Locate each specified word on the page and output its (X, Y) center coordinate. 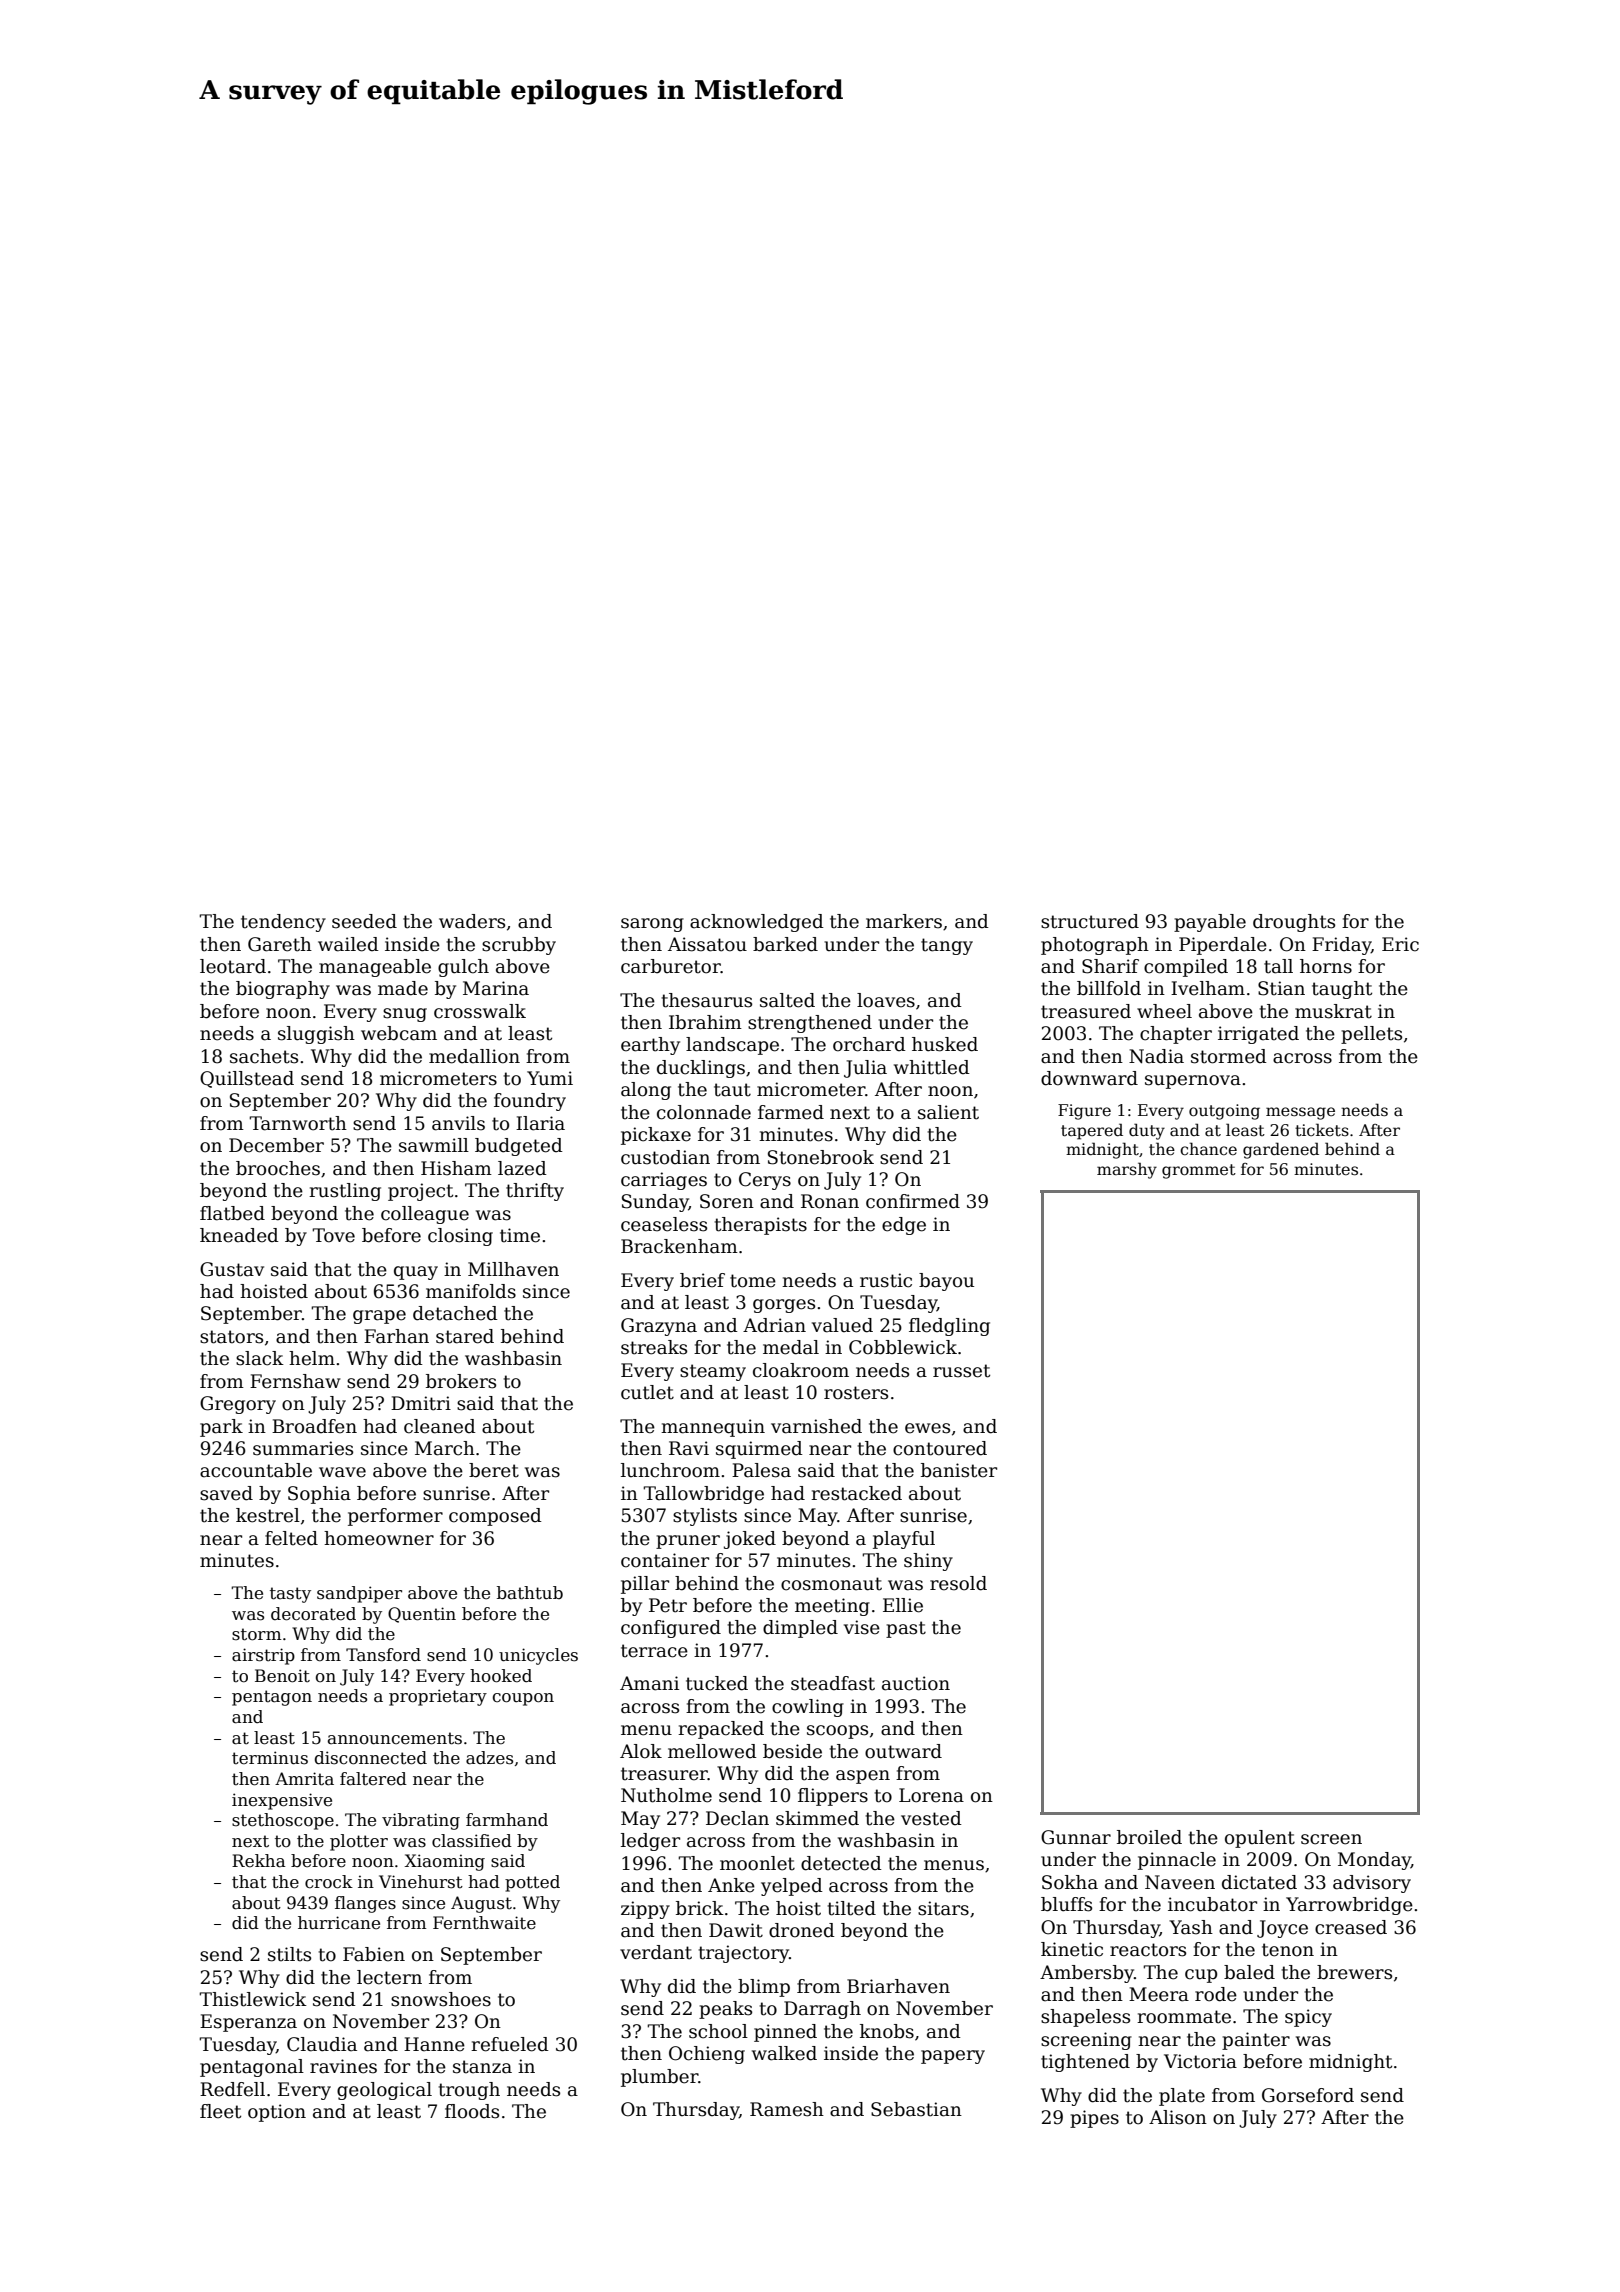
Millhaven (513, 1269)
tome (753, 1281)
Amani (649, 1683)
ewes (927, 1428)
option (277, 2113)
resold (958, 1583)
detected (841, 1863)
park (221, 1428)
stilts (289, 1954)
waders (472, 921)
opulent (1260, 1839)
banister (959, 1470)
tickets (1322, 1129)
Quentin (422, 1615)
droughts (1294, 923)
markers (904, 921)
